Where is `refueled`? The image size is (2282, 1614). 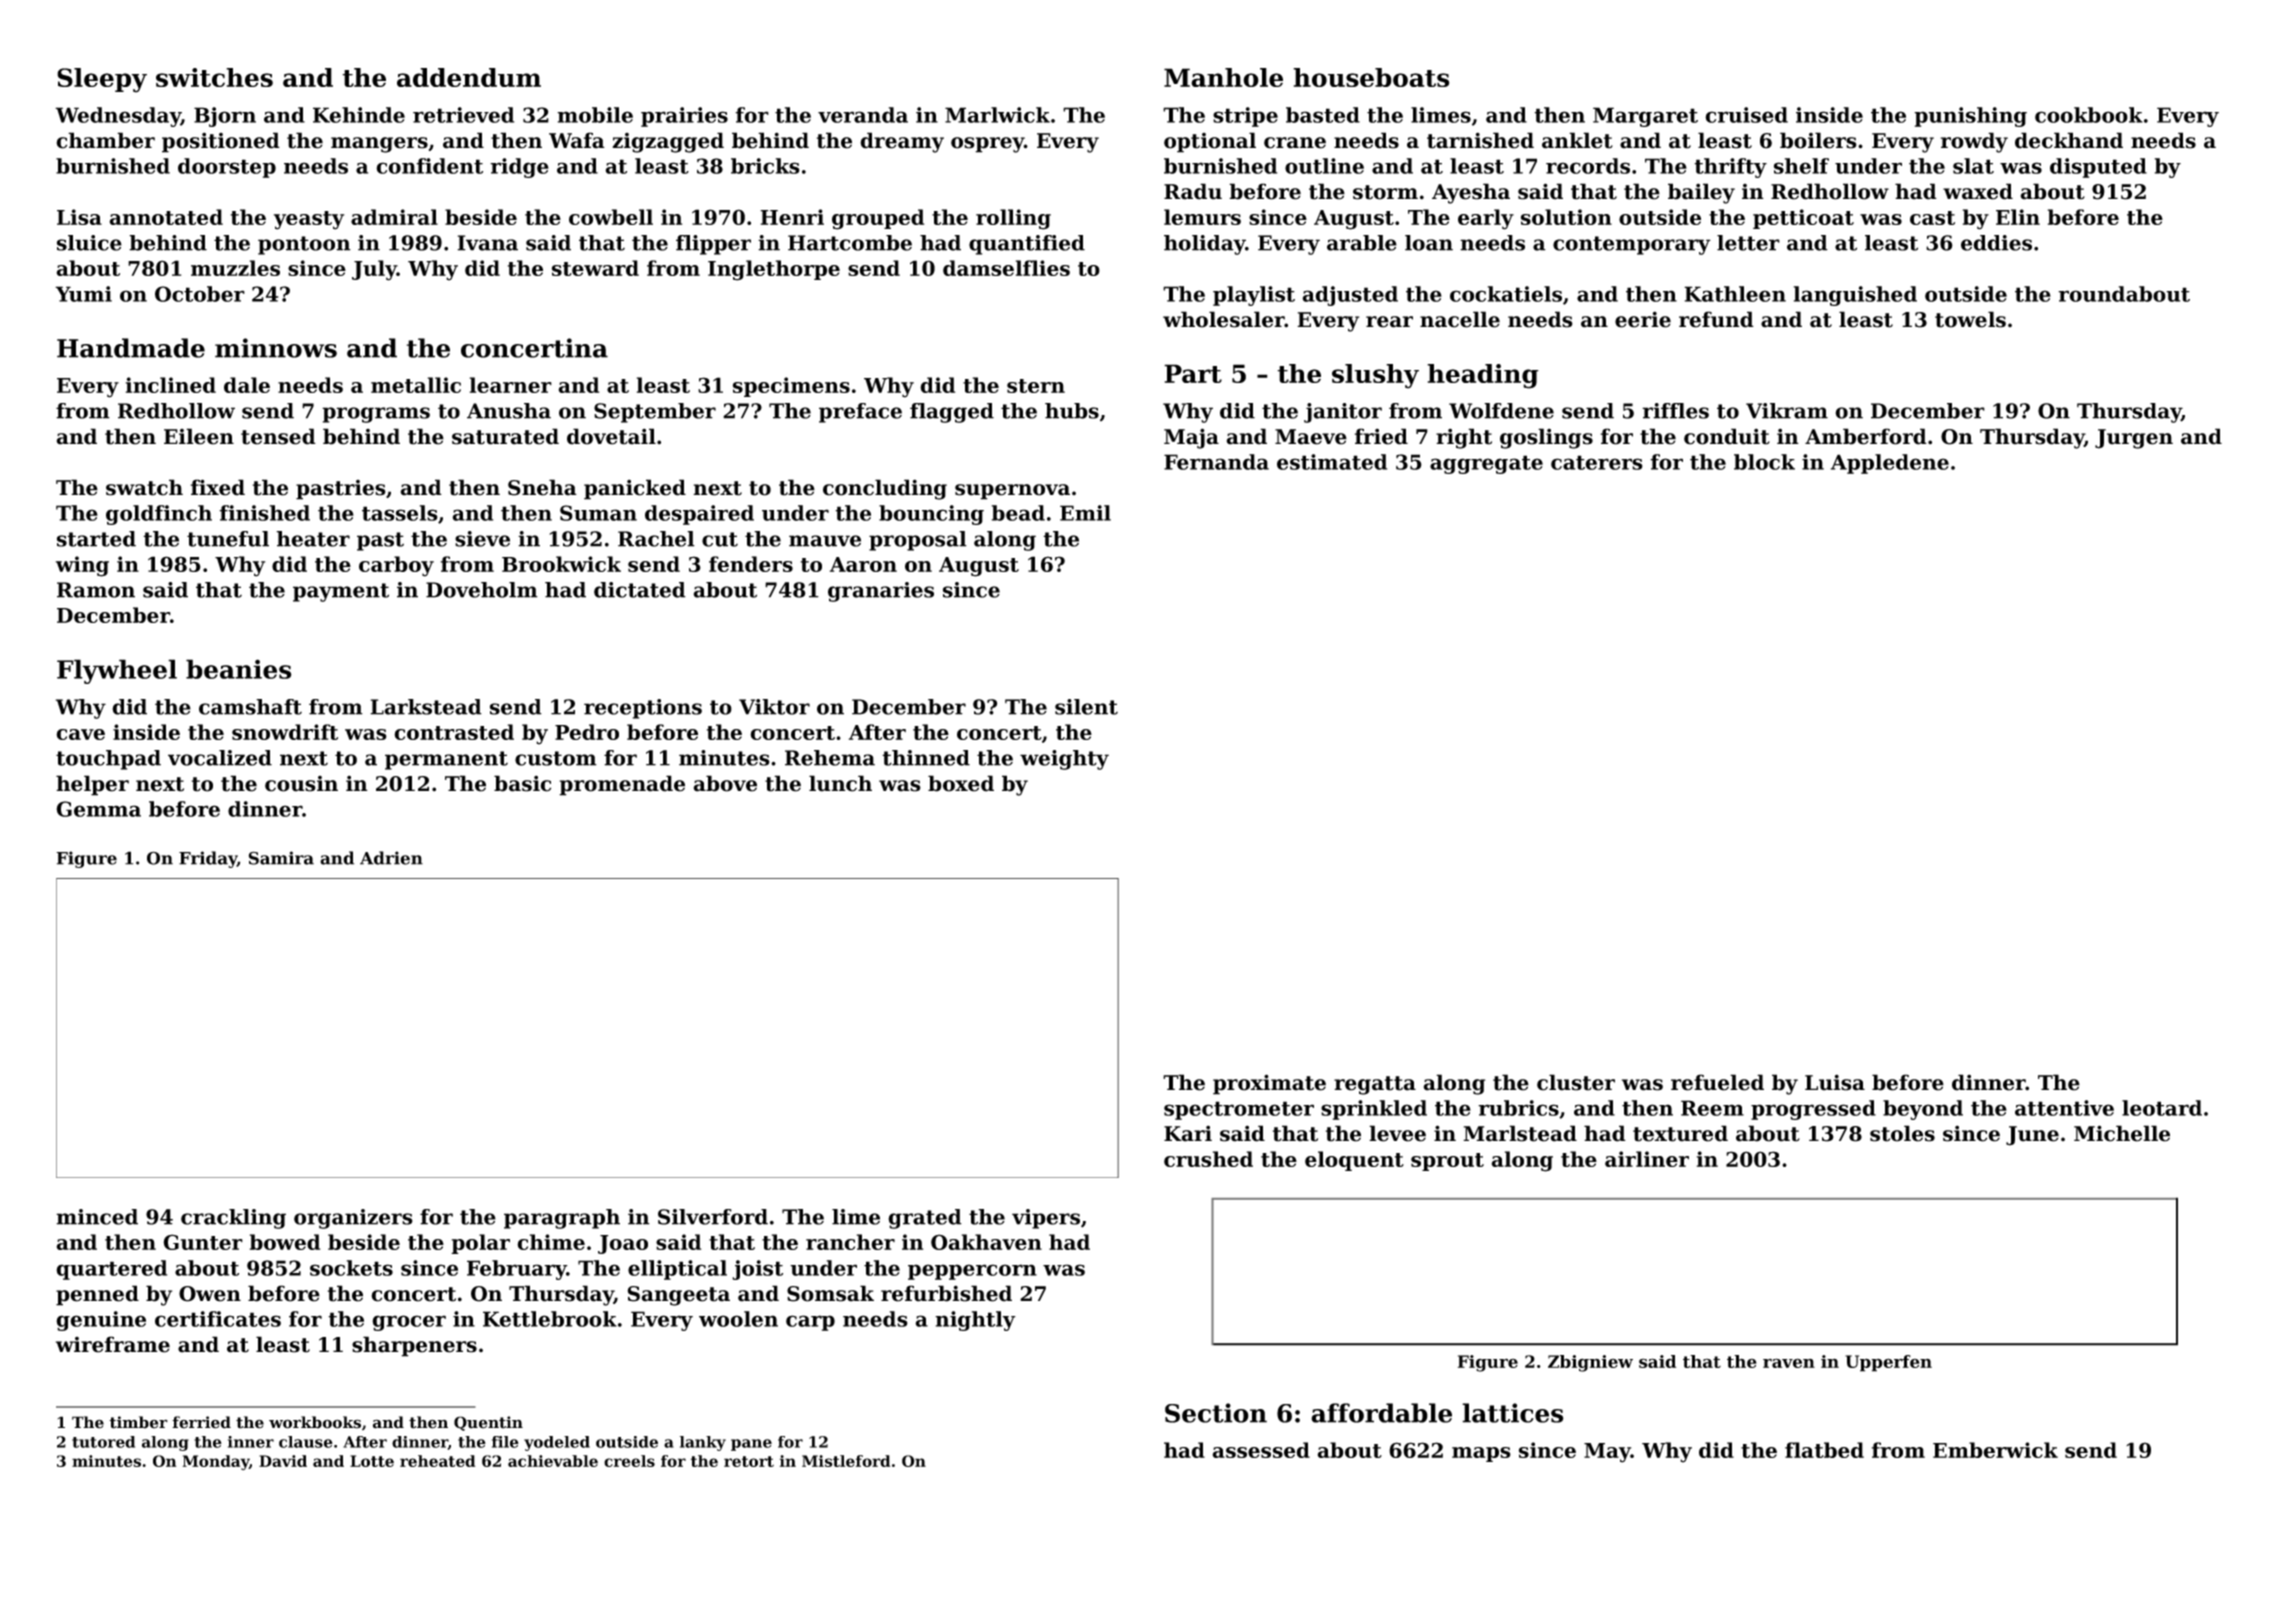
refueled is located at coordinates (1717, 1082).
